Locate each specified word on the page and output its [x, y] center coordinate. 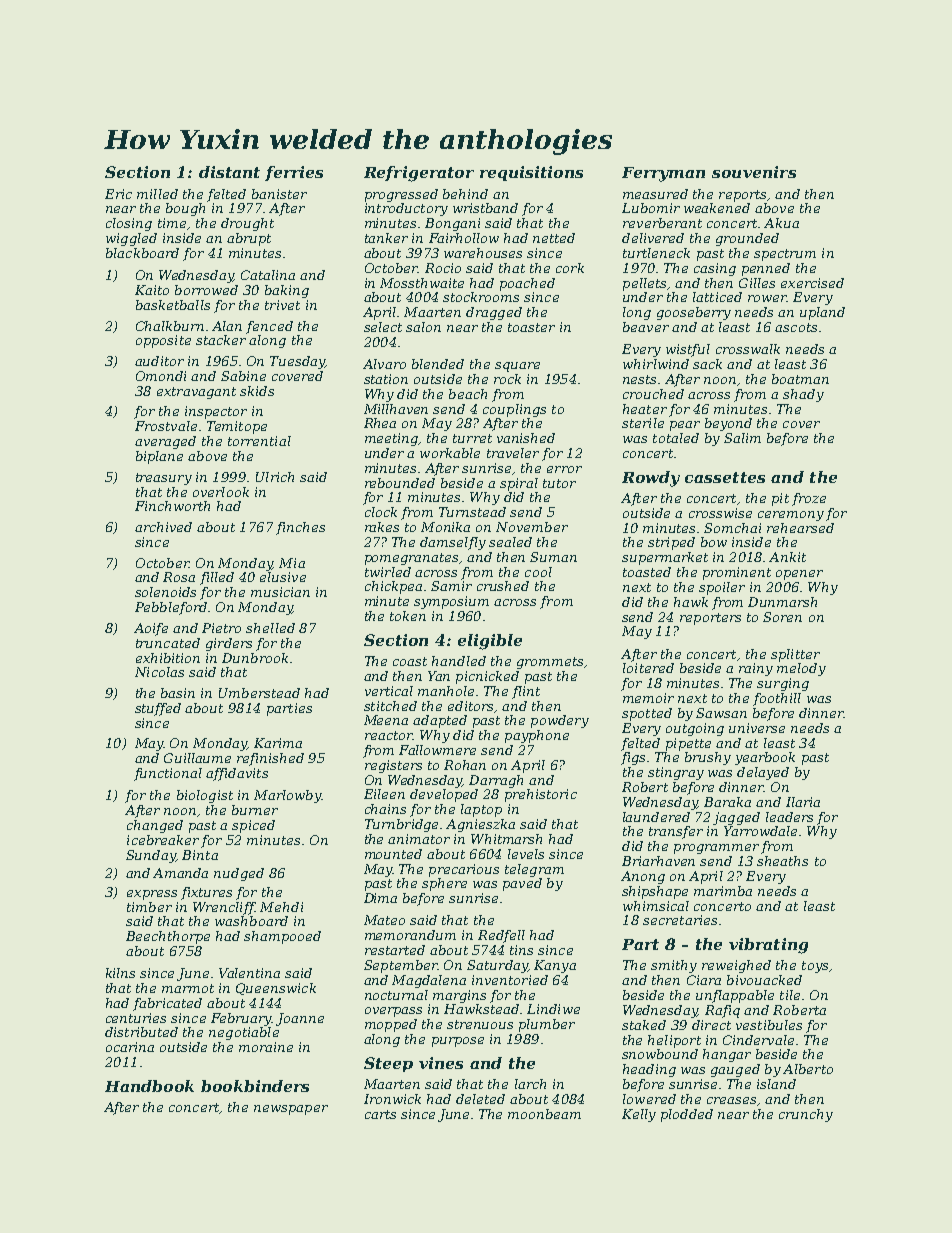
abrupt [249, 239]
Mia [292, 563]
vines [441, 1063]
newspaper [291, 1110]
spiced [253, 826]
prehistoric [541, 795]
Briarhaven [658, 861]
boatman [800, 379]
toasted [647, 572]
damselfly [453, 543]
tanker [386, 238]
